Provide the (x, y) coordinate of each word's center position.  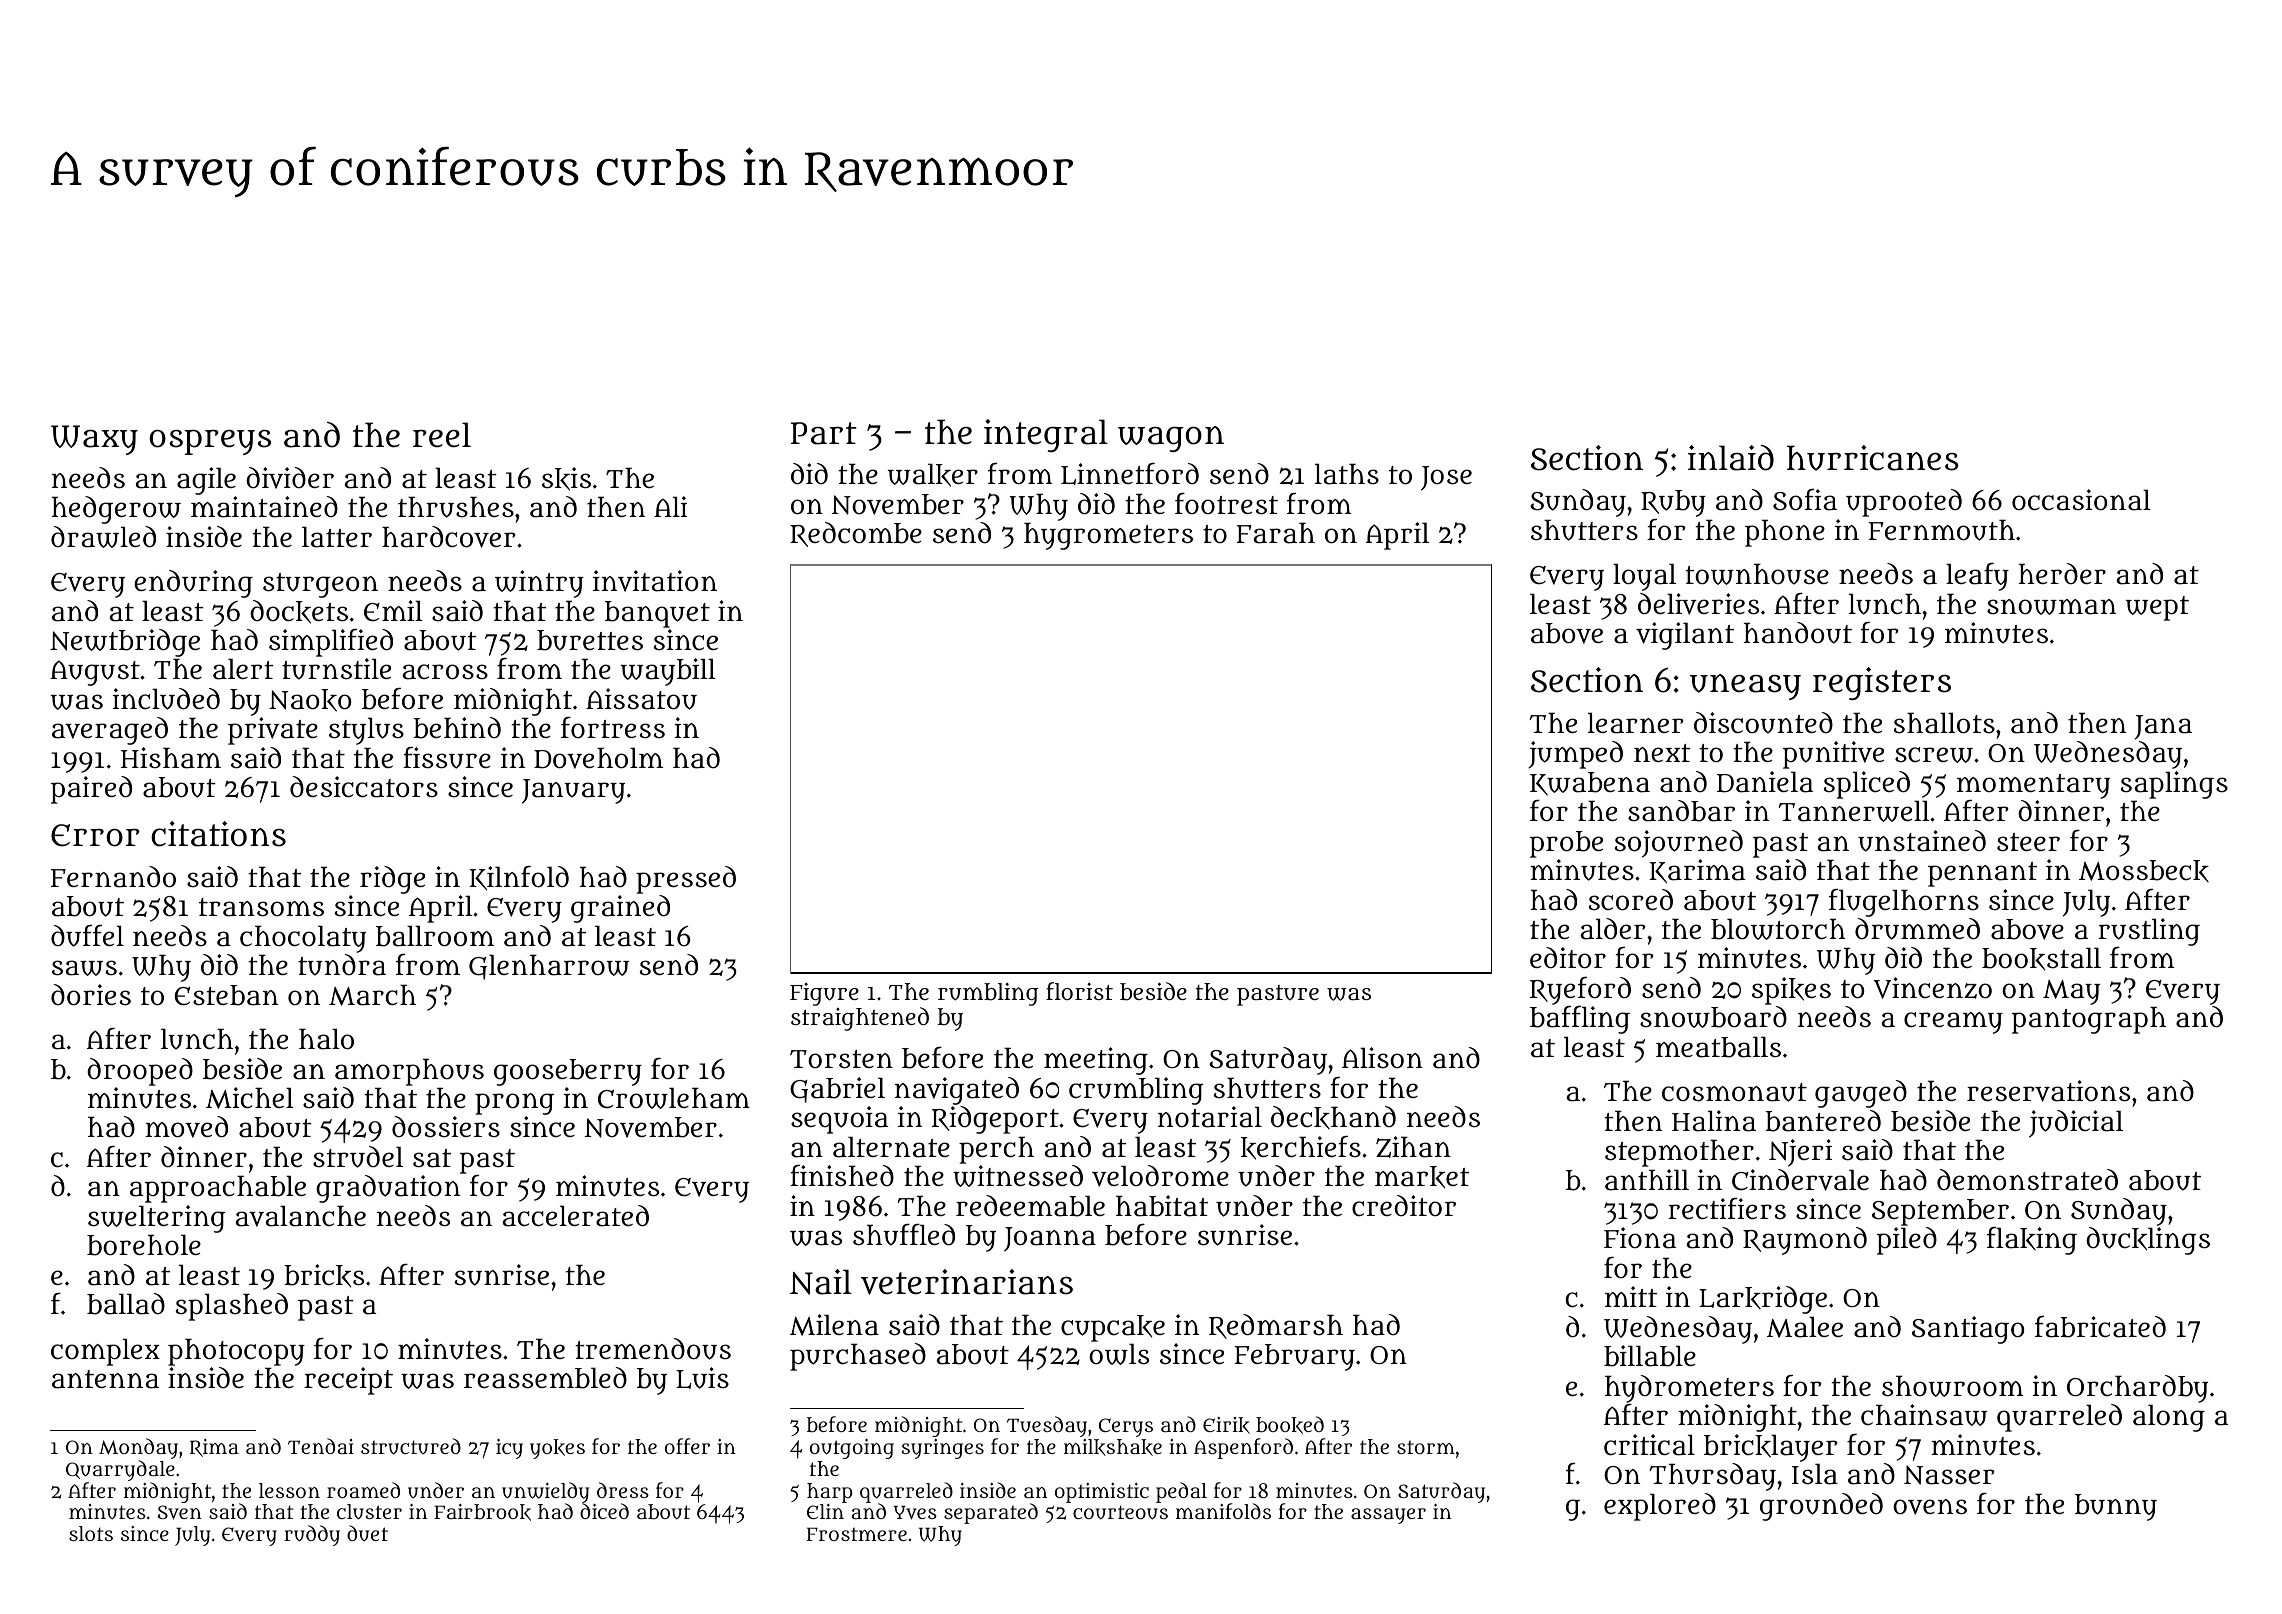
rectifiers (1727, 1209)
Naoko (310, 700)
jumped (1575, 755)
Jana (2163, 727)
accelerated (576, 1216)
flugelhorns (1904, 903)
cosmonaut (1734, 1092)
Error (95, 835)
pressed (686, 880)
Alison (1382, 1057)
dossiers (446, 1127)
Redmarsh (1276, 1326)
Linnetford (1130, 474)
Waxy (94, 440)
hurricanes (1873, 458)
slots (91, 1533)
